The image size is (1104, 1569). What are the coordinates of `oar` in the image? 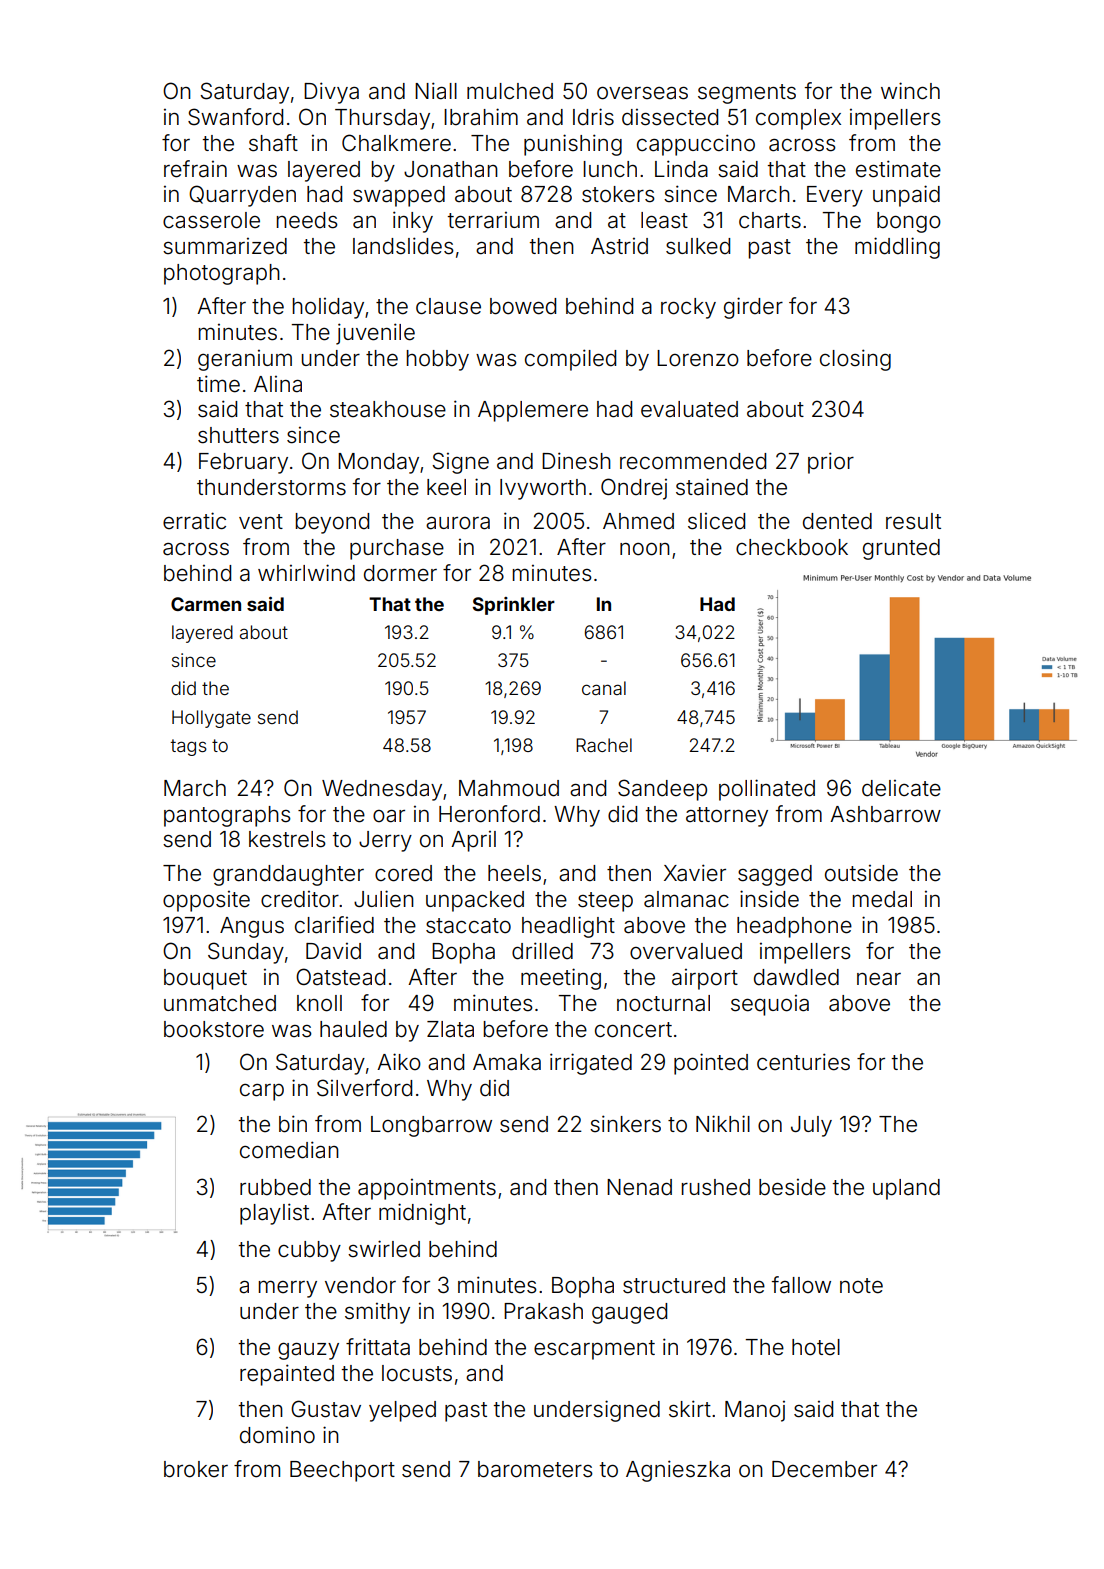 It's located at (389, 816).
